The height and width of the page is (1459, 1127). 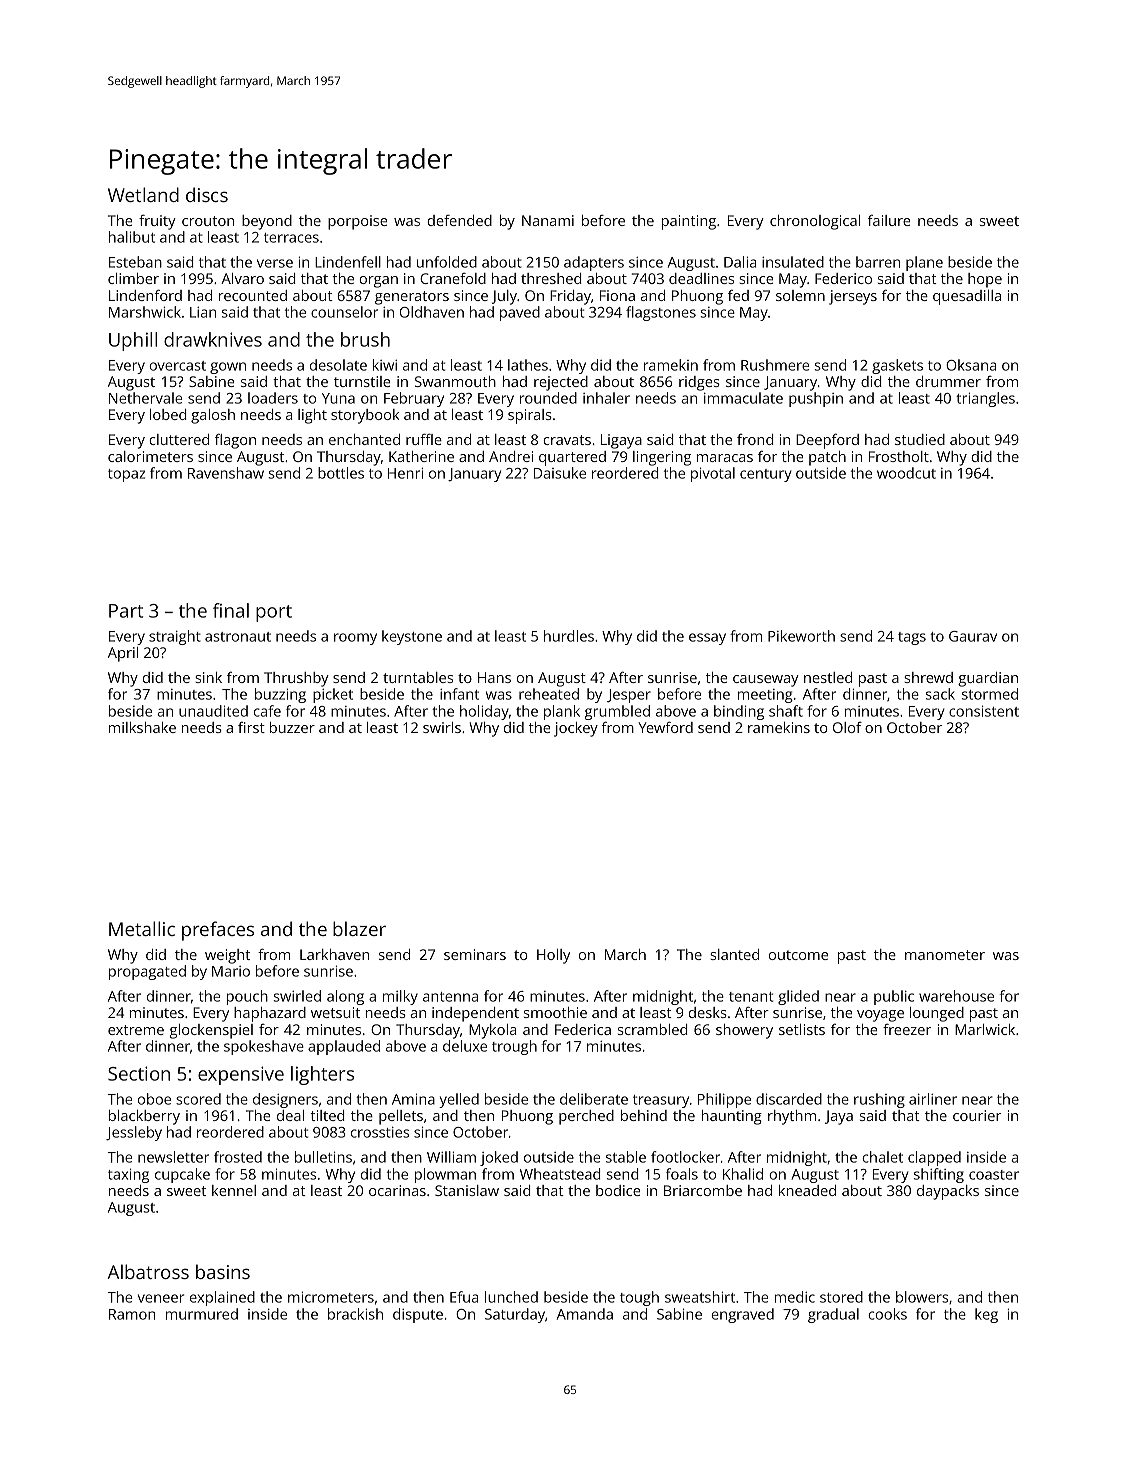 What do you see at coordinates (629, 696) in the page?
I see `Jesper` at bounding box center [629, 696].
